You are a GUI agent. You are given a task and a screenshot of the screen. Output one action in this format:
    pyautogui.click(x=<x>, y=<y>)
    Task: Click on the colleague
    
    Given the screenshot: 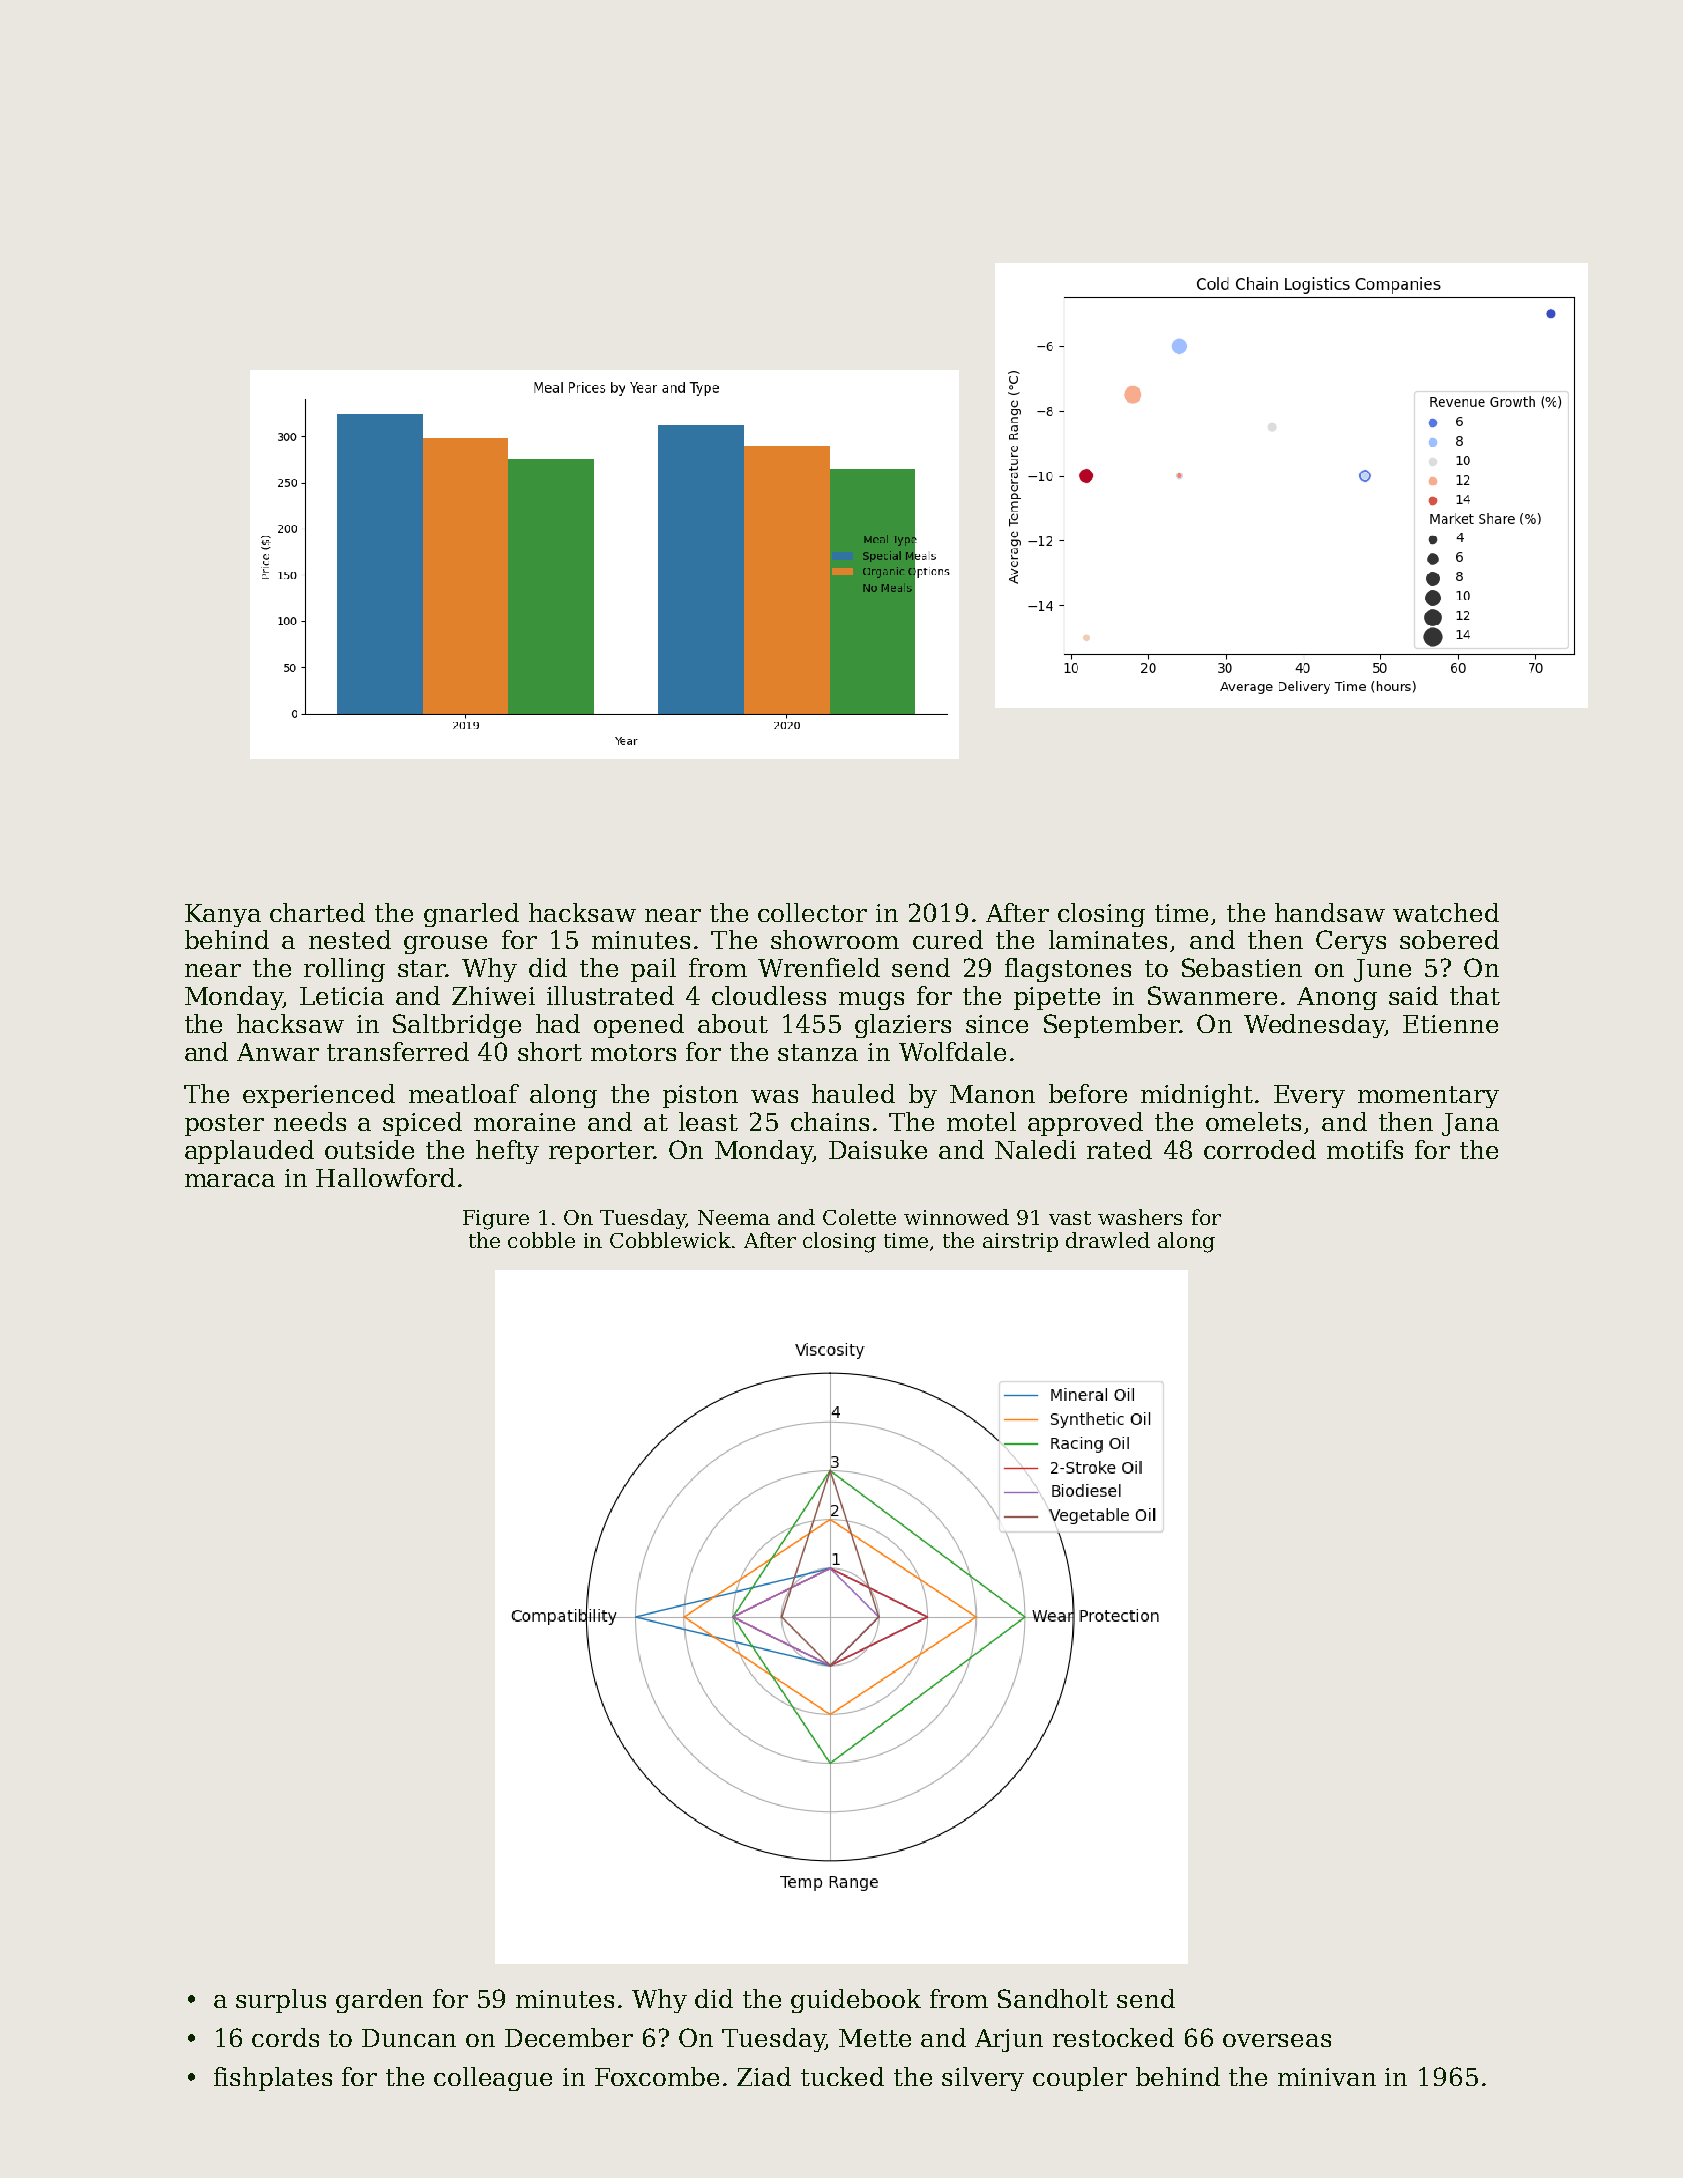 What is the action you would take?
    pyautogui.click(x=493, y=2079)
